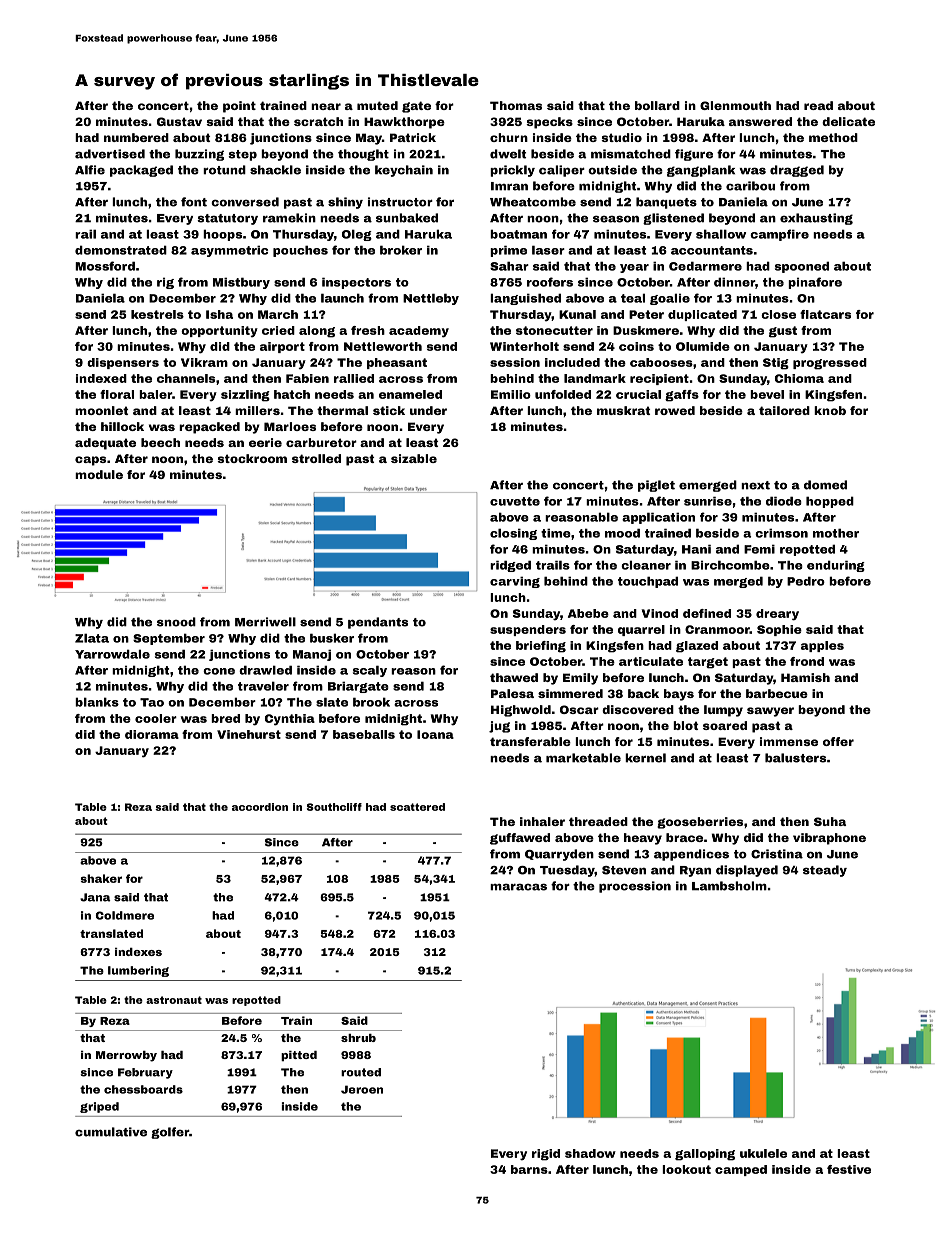 This image has width=952, height=1233. What do you see at coordinates (299, 1056) in the image?
I see `pitted` at bounding box center [299, 1056].
